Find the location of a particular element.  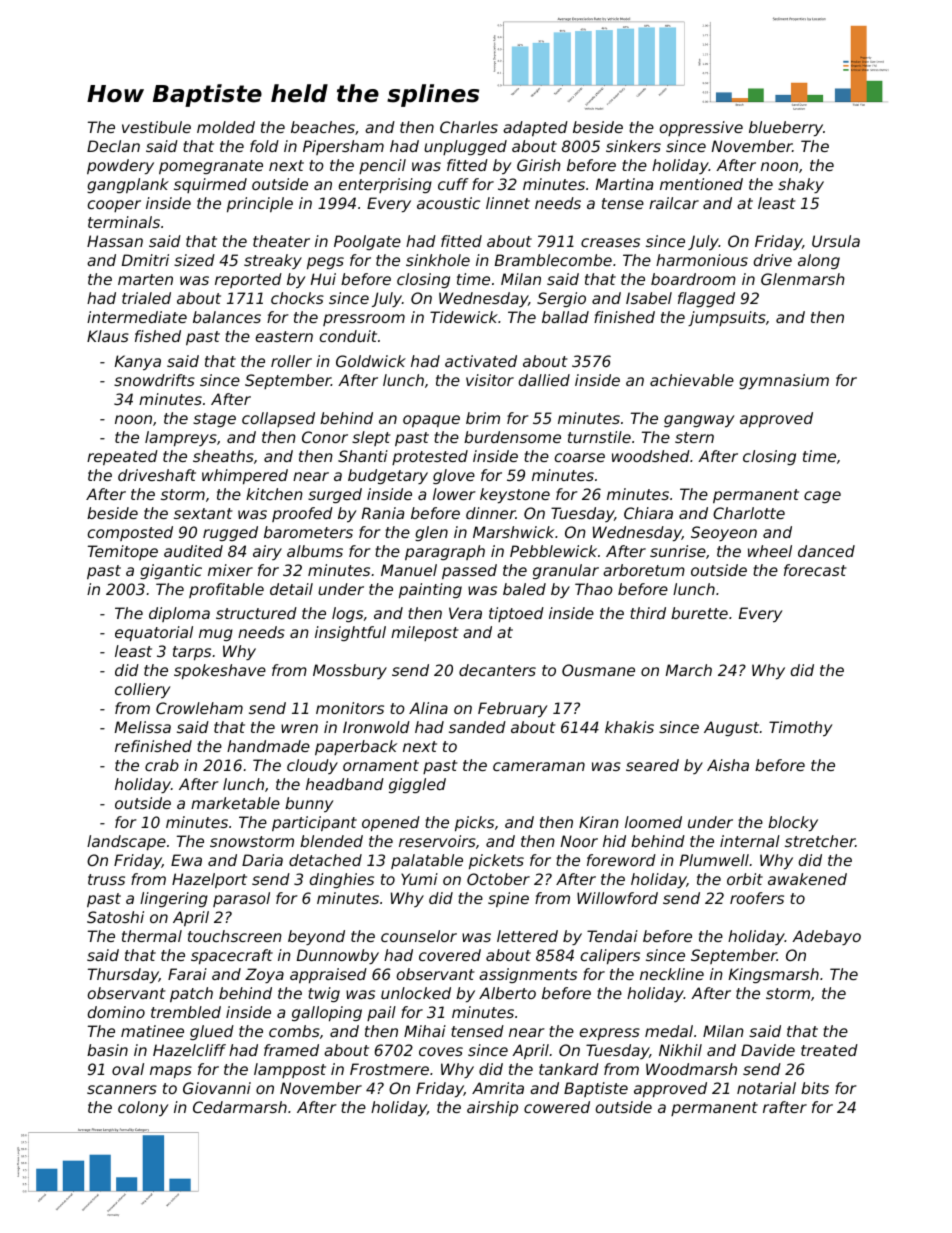

Cedarmarsh is located at coordinates (240, 1107).
